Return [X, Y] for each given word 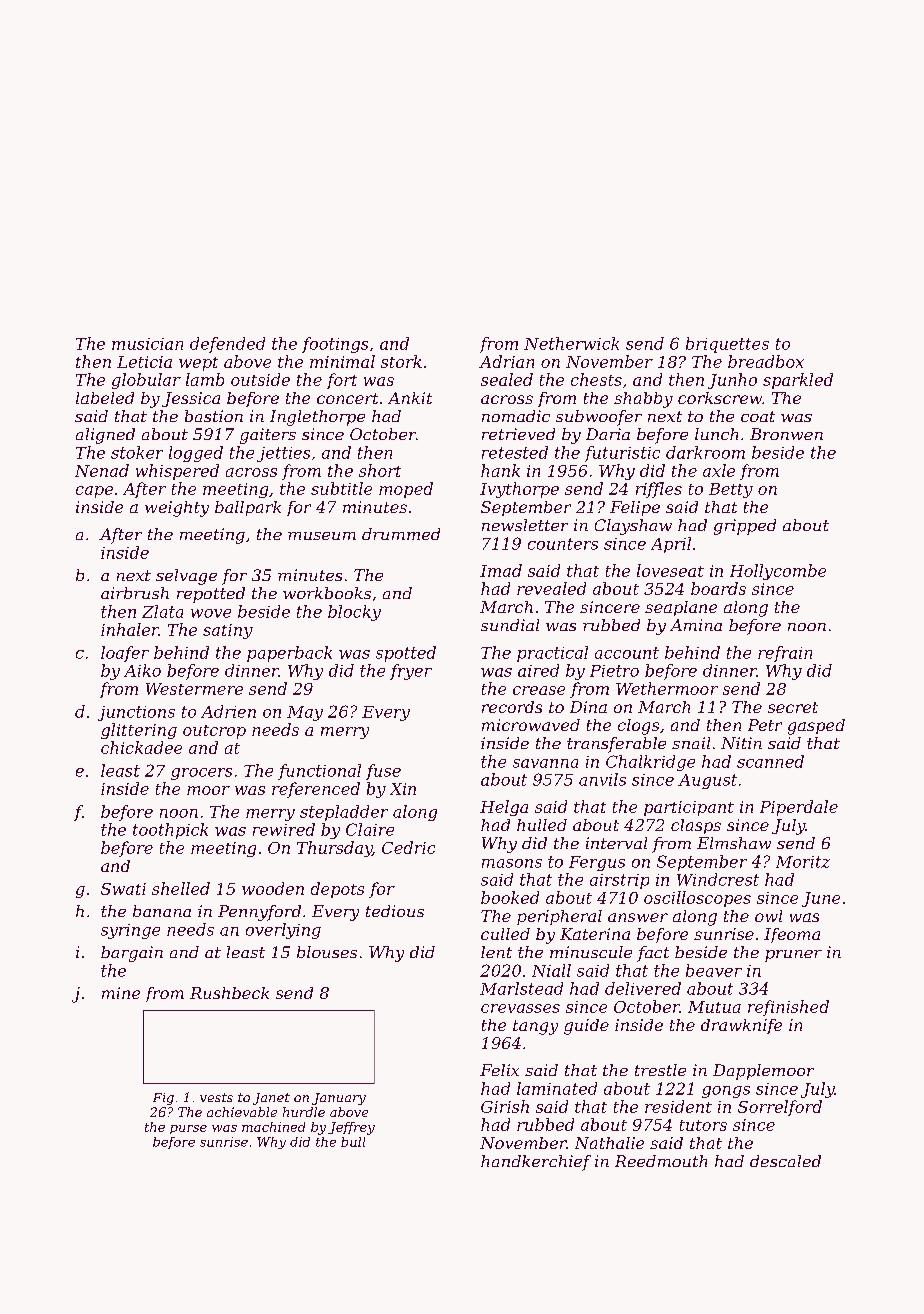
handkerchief [536, 1163]
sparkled [798, 381]
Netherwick [571, 343]
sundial [510, 625]
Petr [765, 725]
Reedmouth [661, 1161]
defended [227, 345]
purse [188, 1129]
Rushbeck [229, 993]
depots [337, 890]
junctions [136, 713]
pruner [793, 956]
